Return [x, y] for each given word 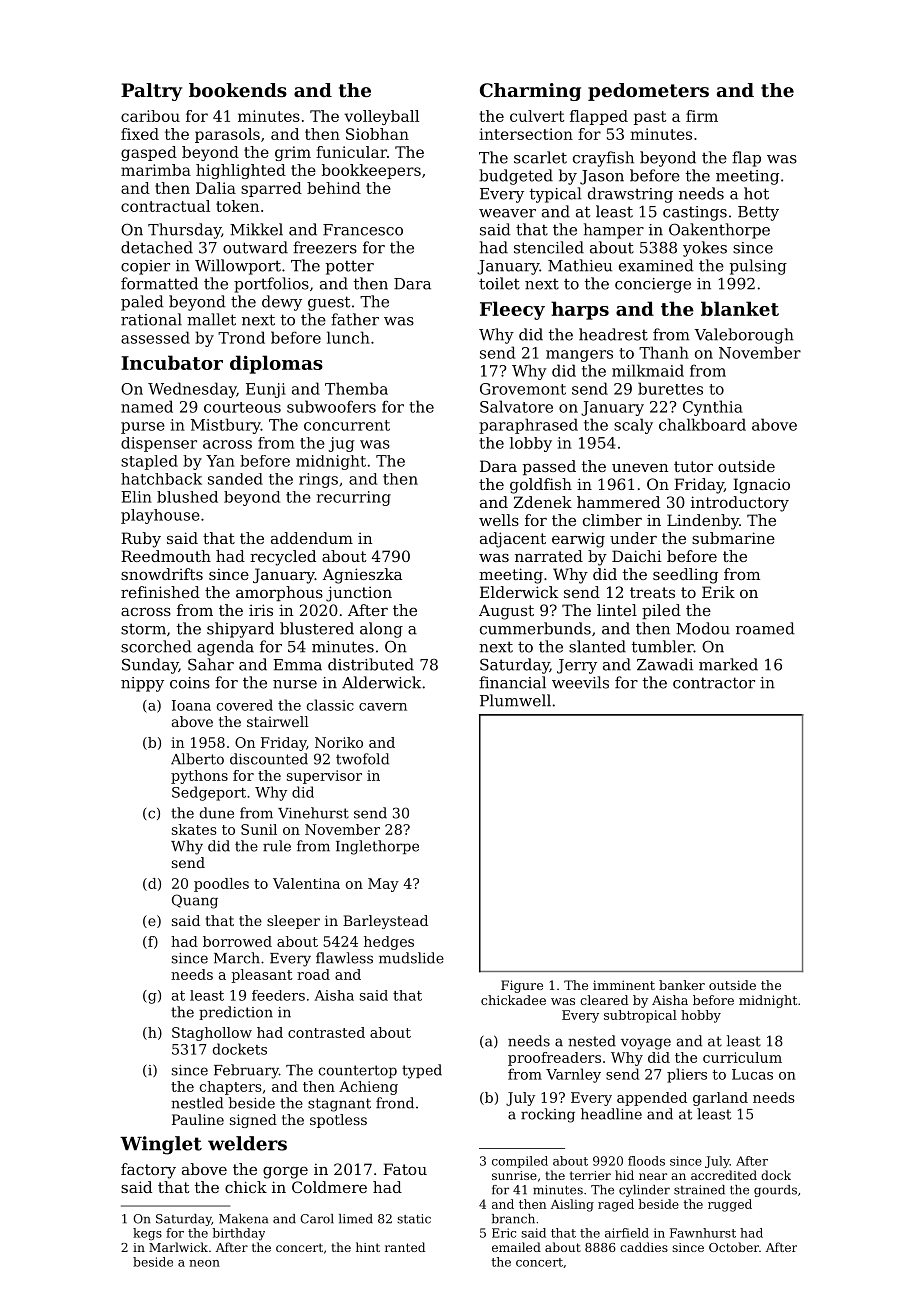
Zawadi [665, 664]
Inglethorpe [377, 847]
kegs [147, 1234]
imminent [624, 985]
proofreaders [554, 1059]
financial [512, 682]
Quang [195, 901]
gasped [149, 153]
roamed [765, 628]
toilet [499, 283]
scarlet [540, 157]
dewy [282, 303]
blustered [317, 628]
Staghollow [212, 1034]
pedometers [648, 92]
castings [695, 213]
